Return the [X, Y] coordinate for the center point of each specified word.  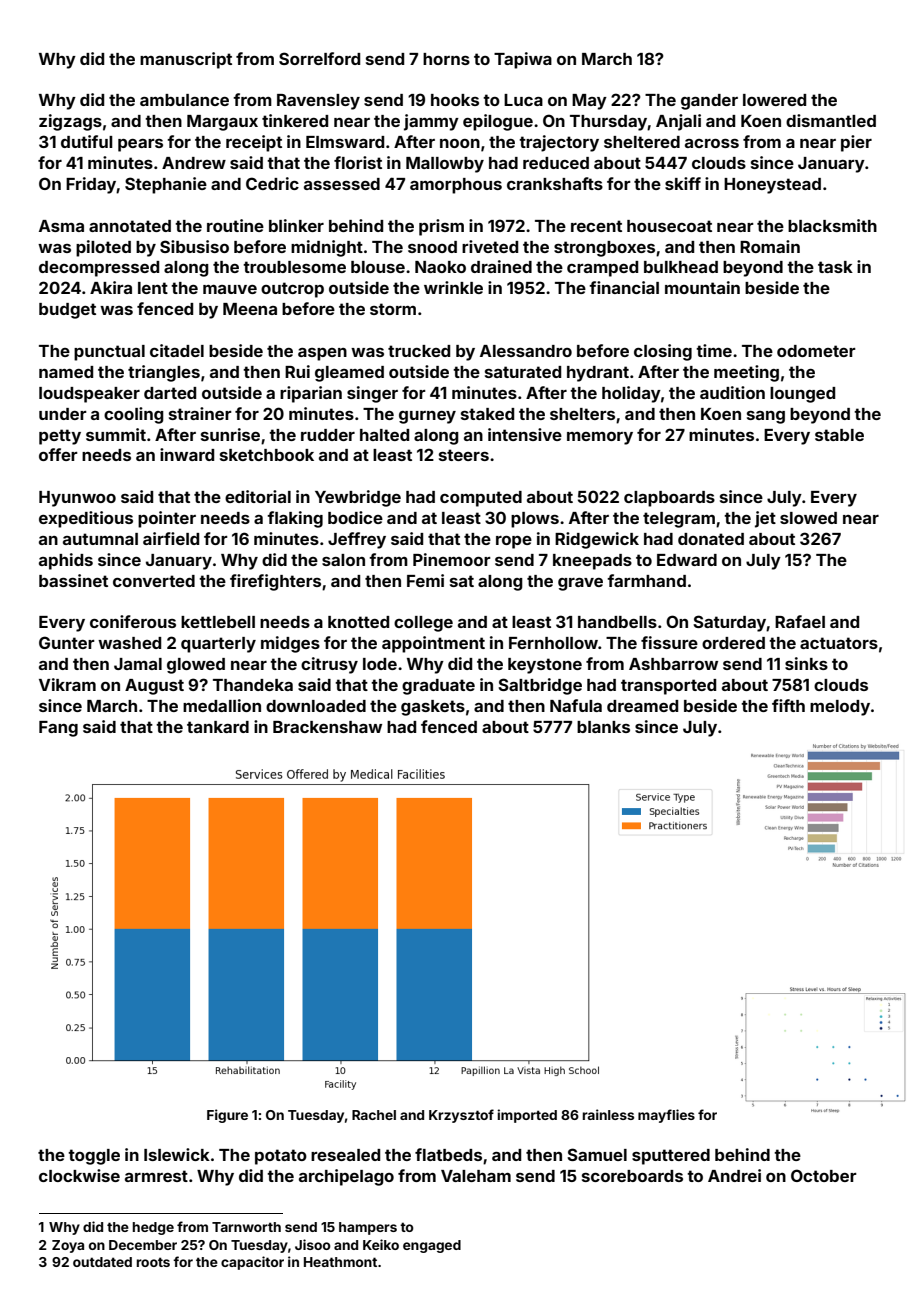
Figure [227, 1116]
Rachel [374, 1115]
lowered [774, 100]
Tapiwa [523, 60]
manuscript [186, 60]
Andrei [734, 1175]
